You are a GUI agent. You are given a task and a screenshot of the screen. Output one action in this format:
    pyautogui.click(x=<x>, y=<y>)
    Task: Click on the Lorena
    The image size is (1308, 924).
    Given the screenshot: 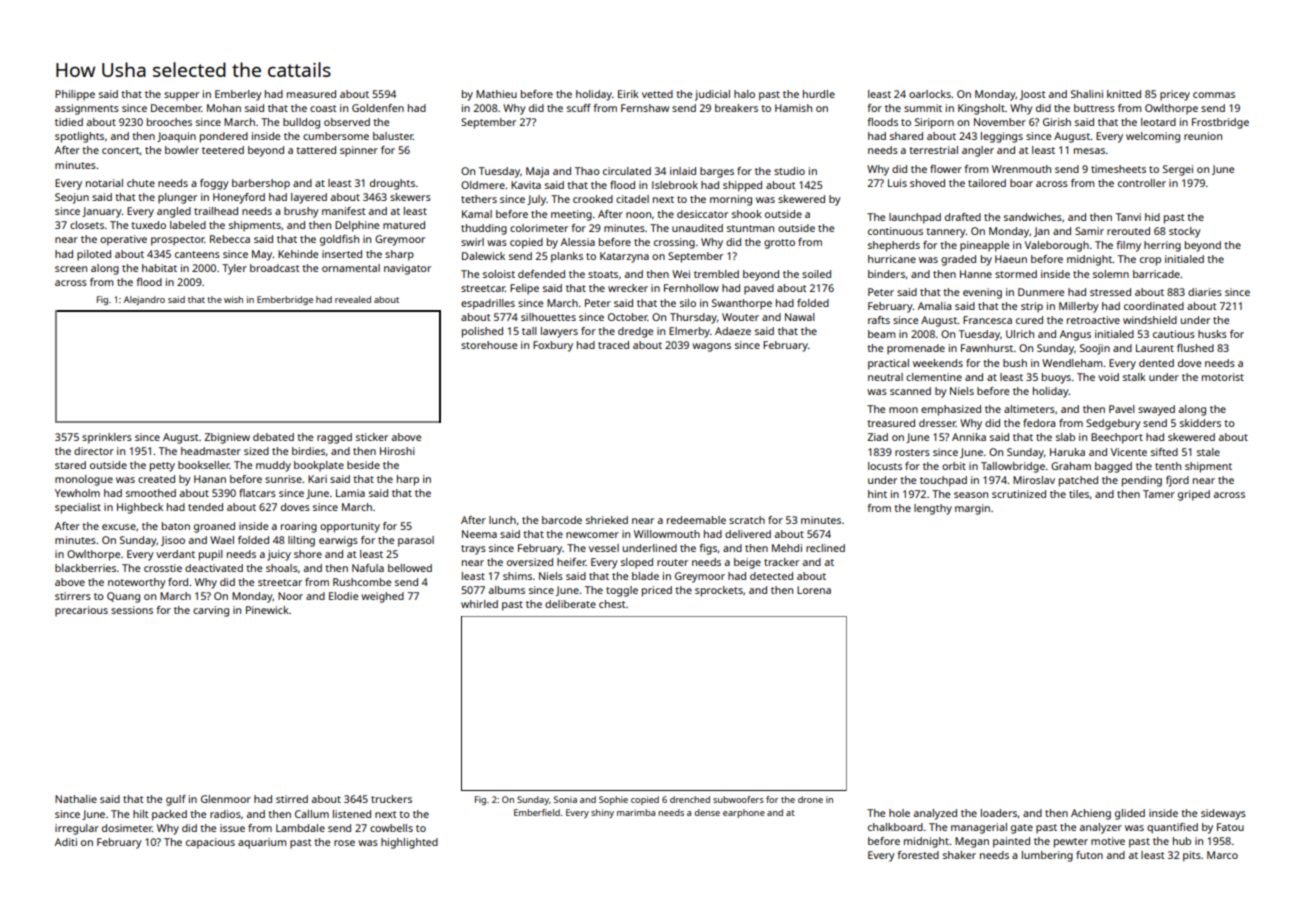 What is the action you would take?
    pyautogui.click(x=814, y=590)
